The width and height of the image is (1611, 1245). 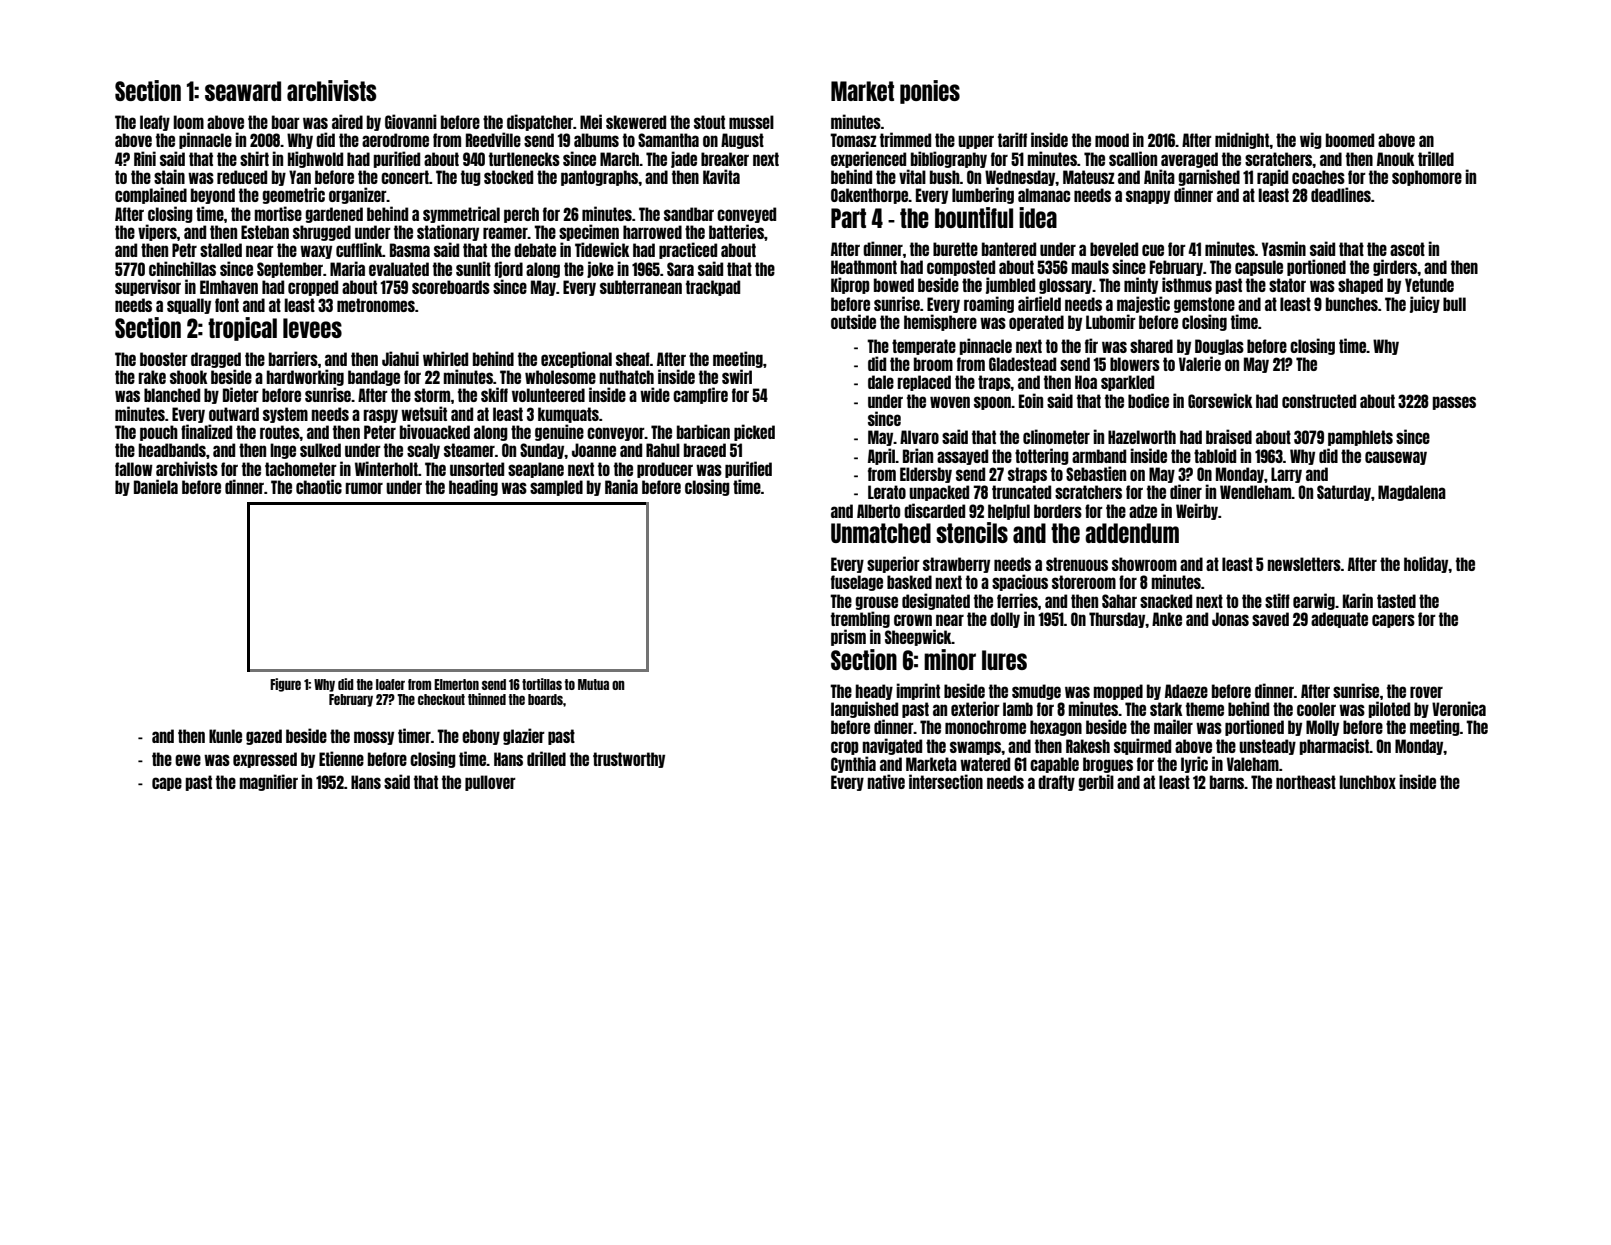 I want to click on Etienne, so click(x=341, y=758).
